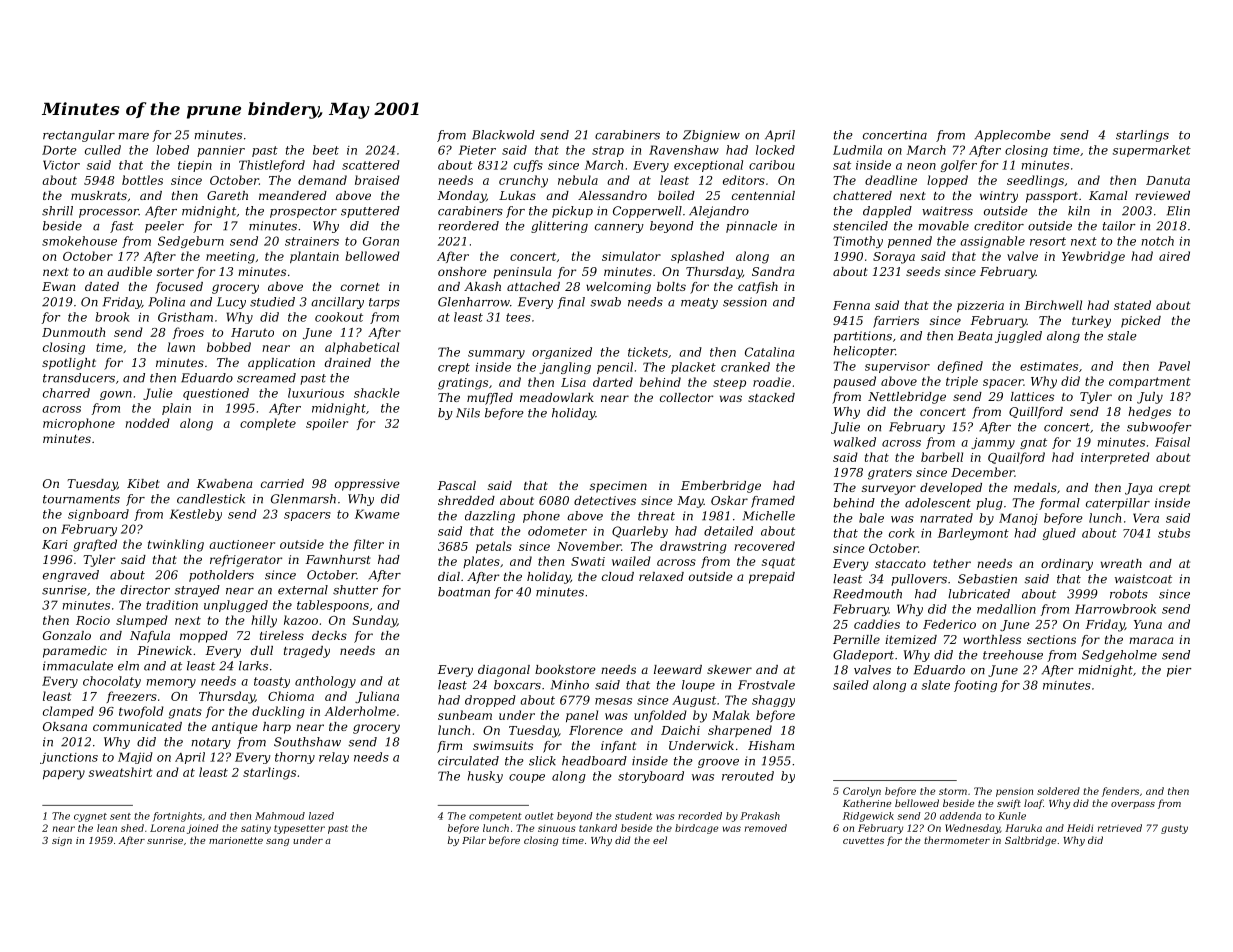  I want to click on Saltbridge, so click(1030, 841).
